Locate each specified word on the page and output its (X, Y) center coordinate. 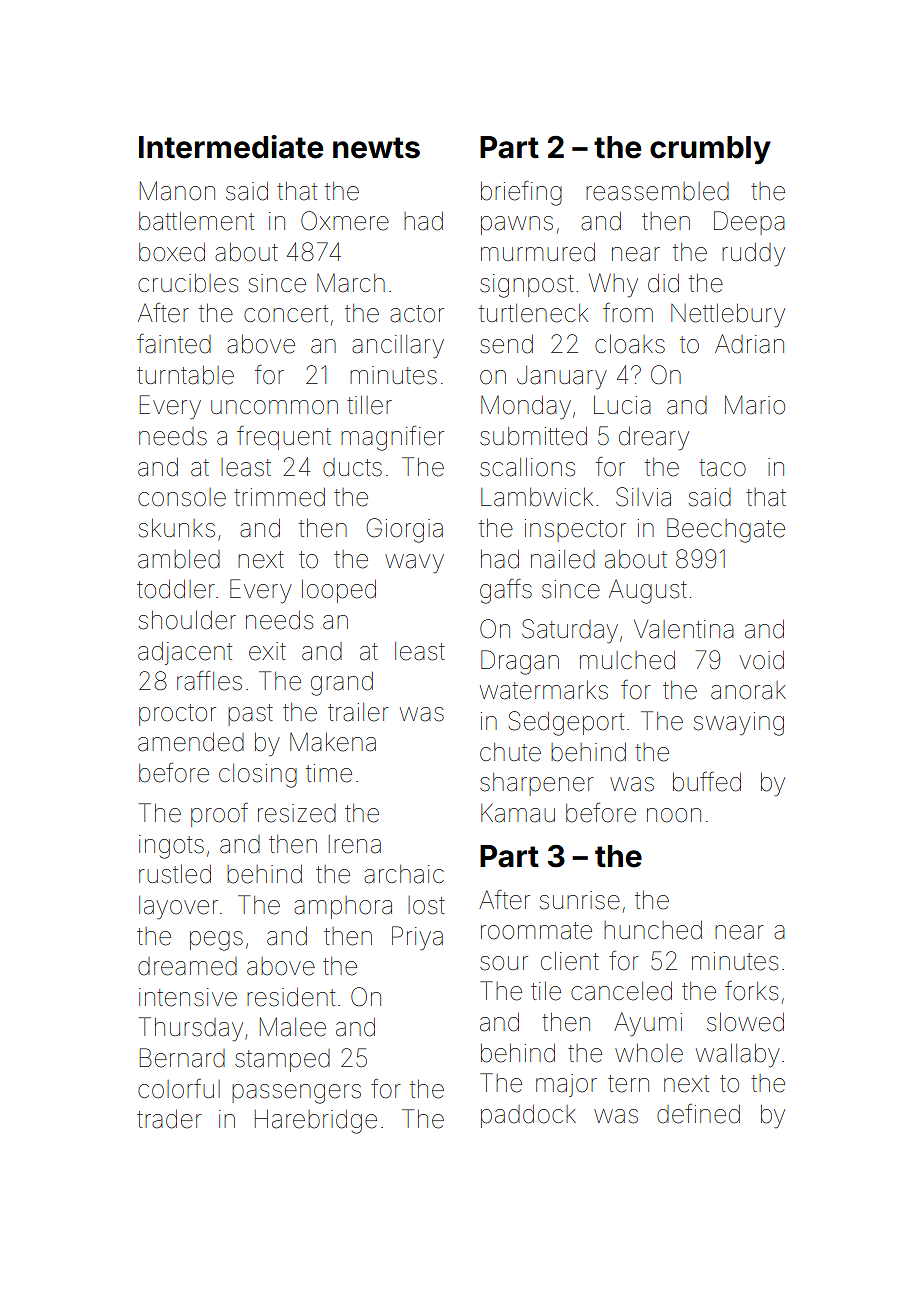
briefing (521, 193)
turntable (185, 375)
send (506, 344)
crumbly (710, 150)
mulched (627, 660)
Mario (755, 405)
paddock (528, 1116)
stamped (282, 1060)
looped (339, 591)
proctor (177, 715)
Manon (177, 191)
